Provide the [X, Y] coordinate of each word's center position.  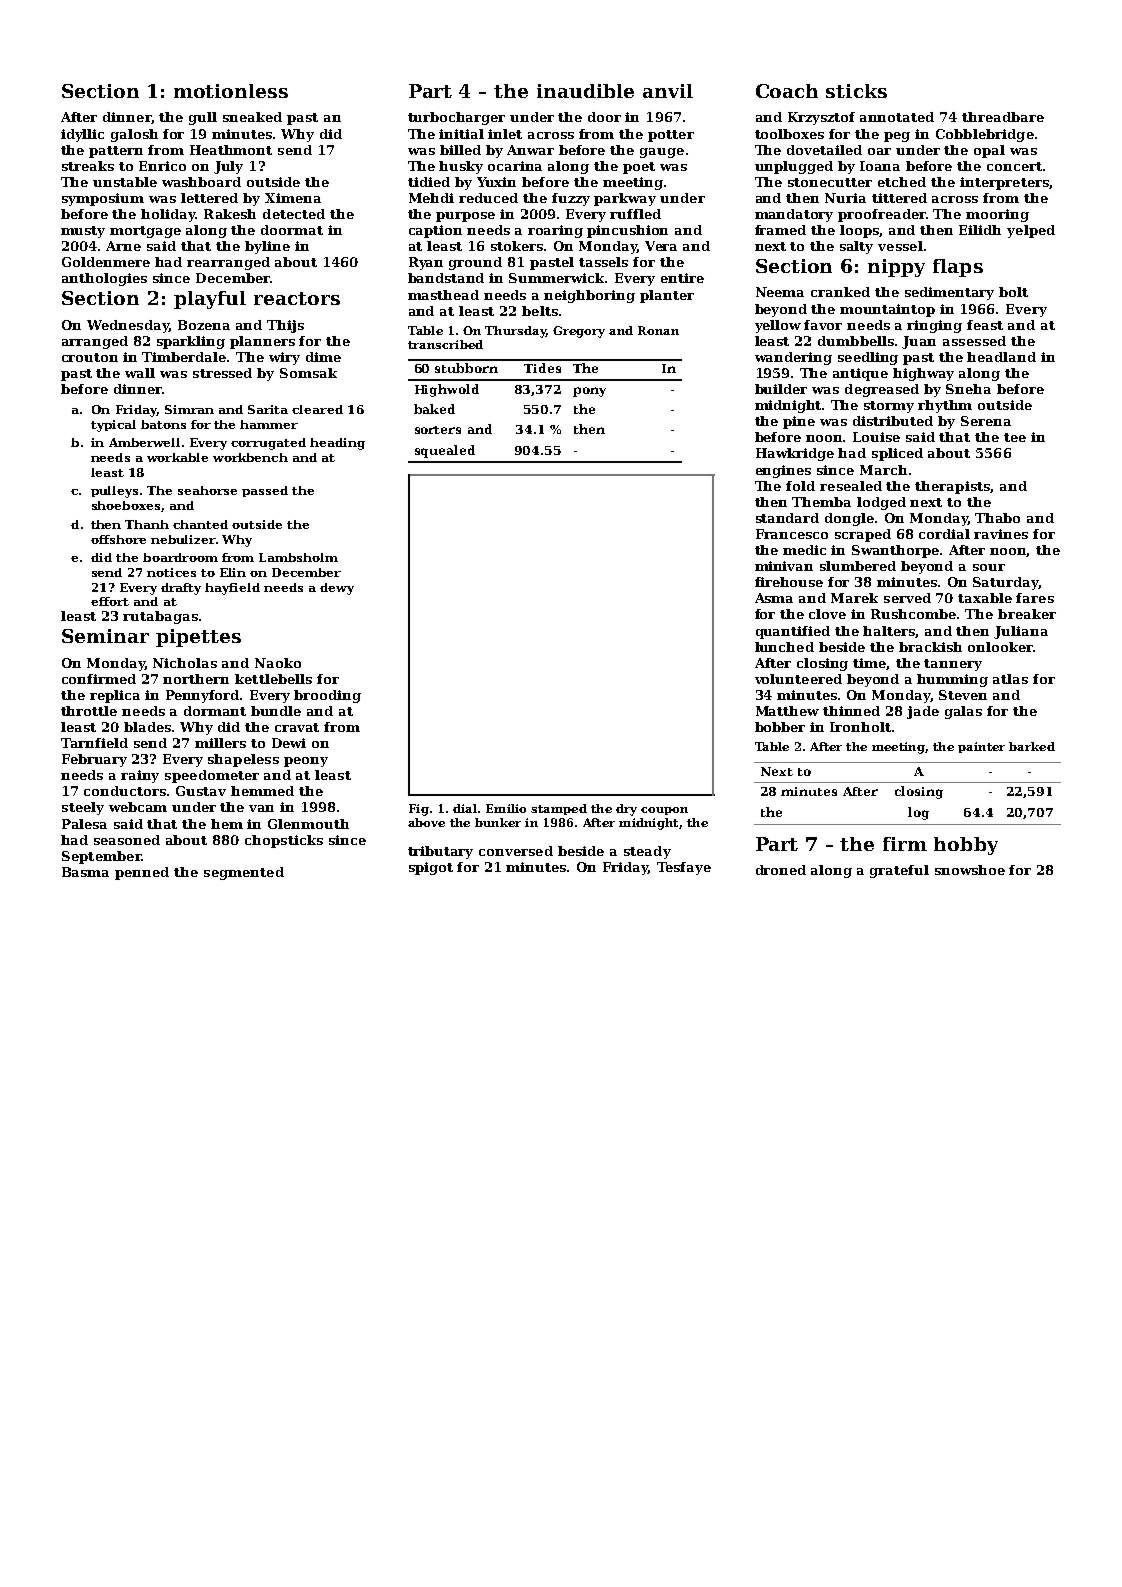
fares [1035, 598]
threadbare [1003, 117]
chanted [200, 524]
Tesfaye [684, 868]
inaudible [585, 91]
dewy [337, 589]
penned [142, 873]
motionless [231, 91]
